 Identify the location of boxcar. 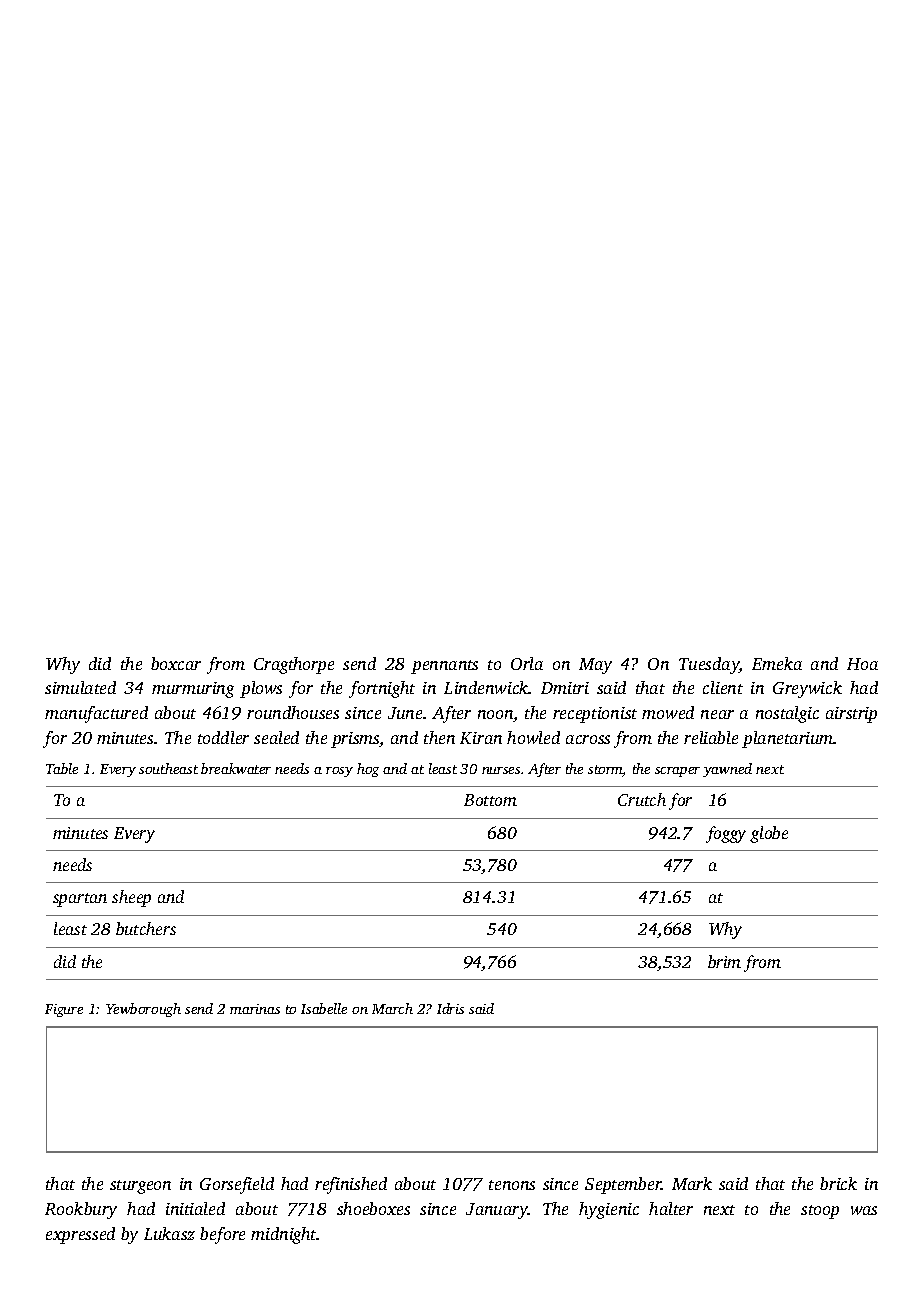
(176, 663).
